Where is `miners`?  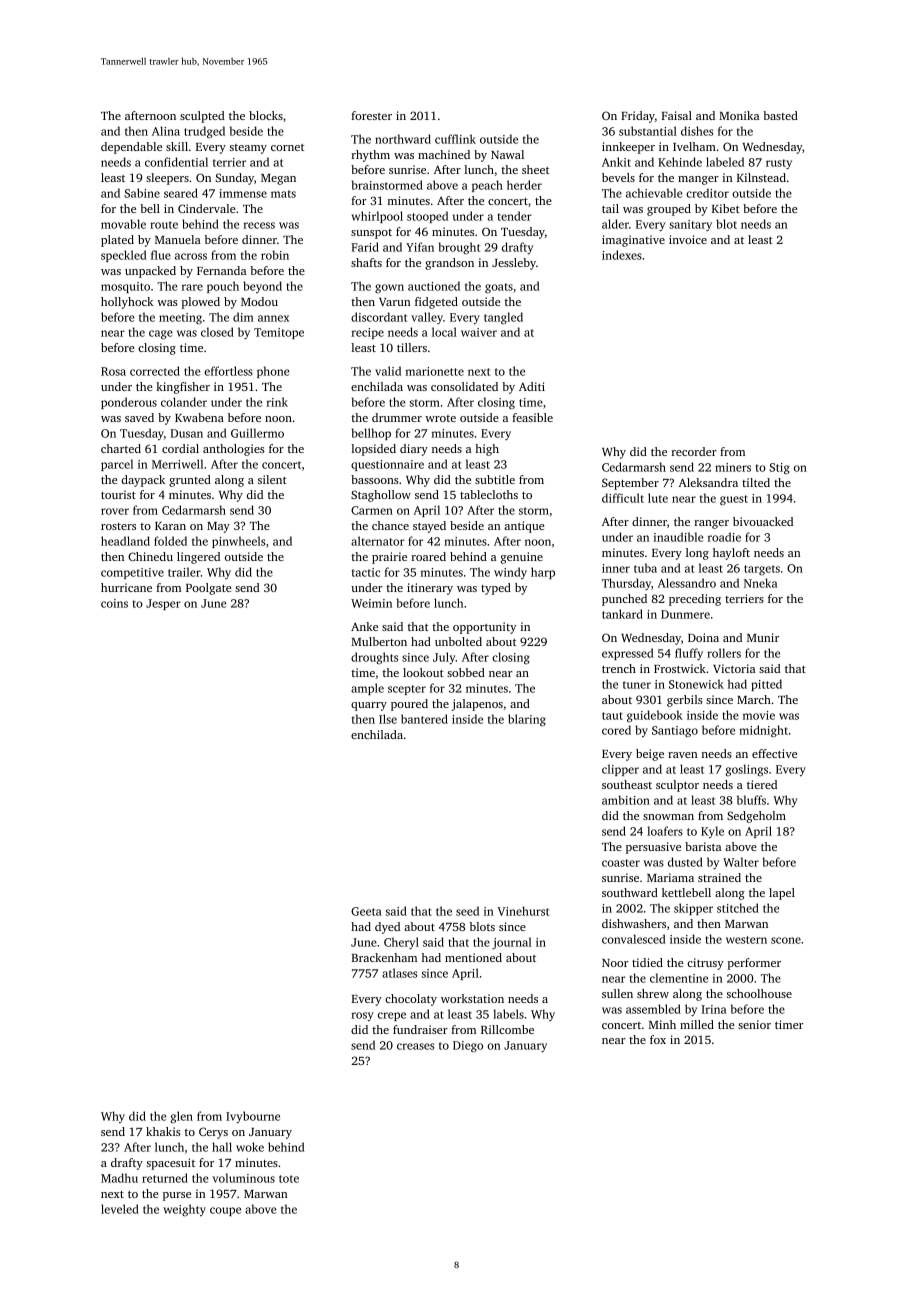
miners is located at coordinates (733, 467).
